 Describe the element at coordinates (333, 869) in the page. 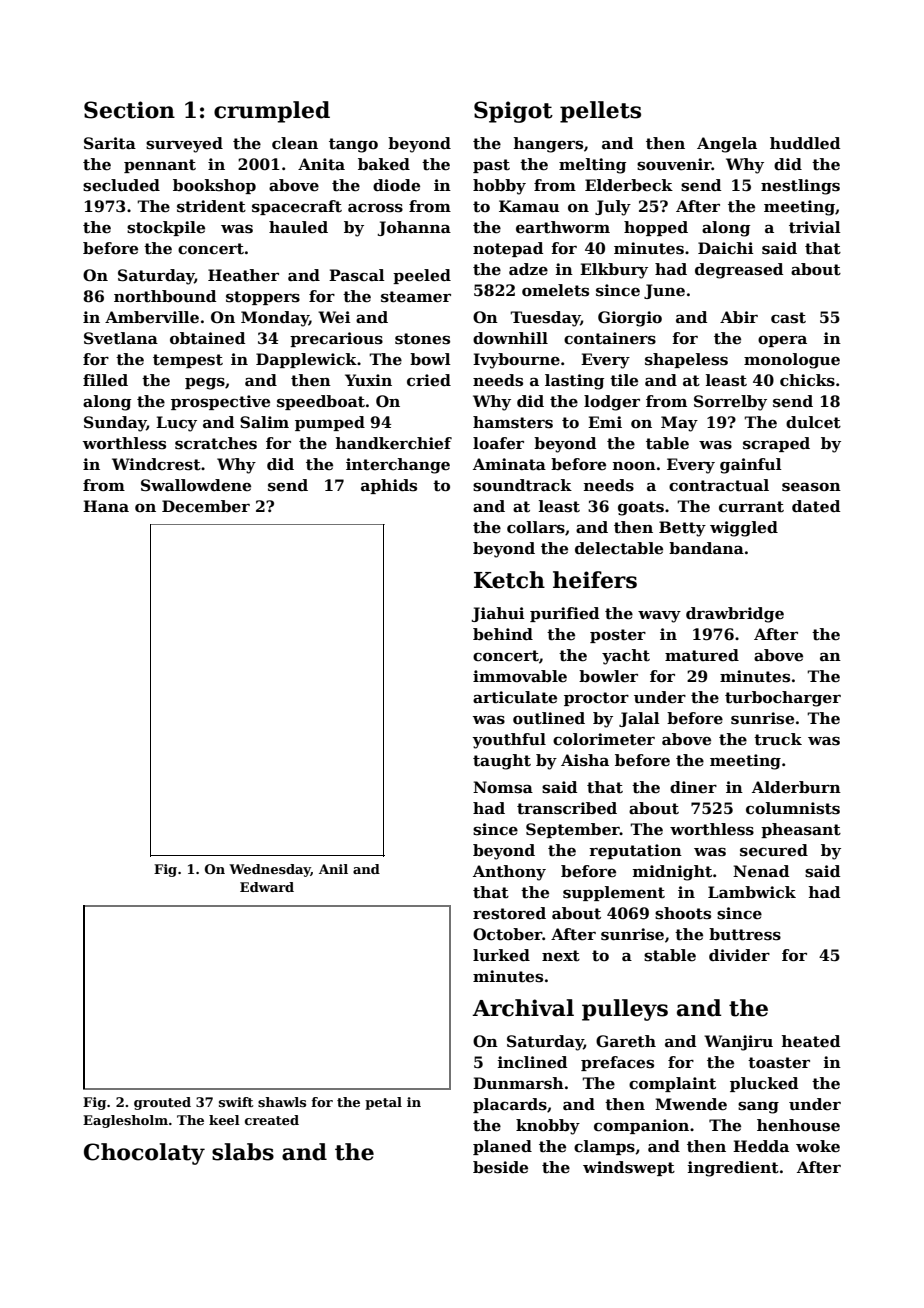

I see `Anil` at that location.
